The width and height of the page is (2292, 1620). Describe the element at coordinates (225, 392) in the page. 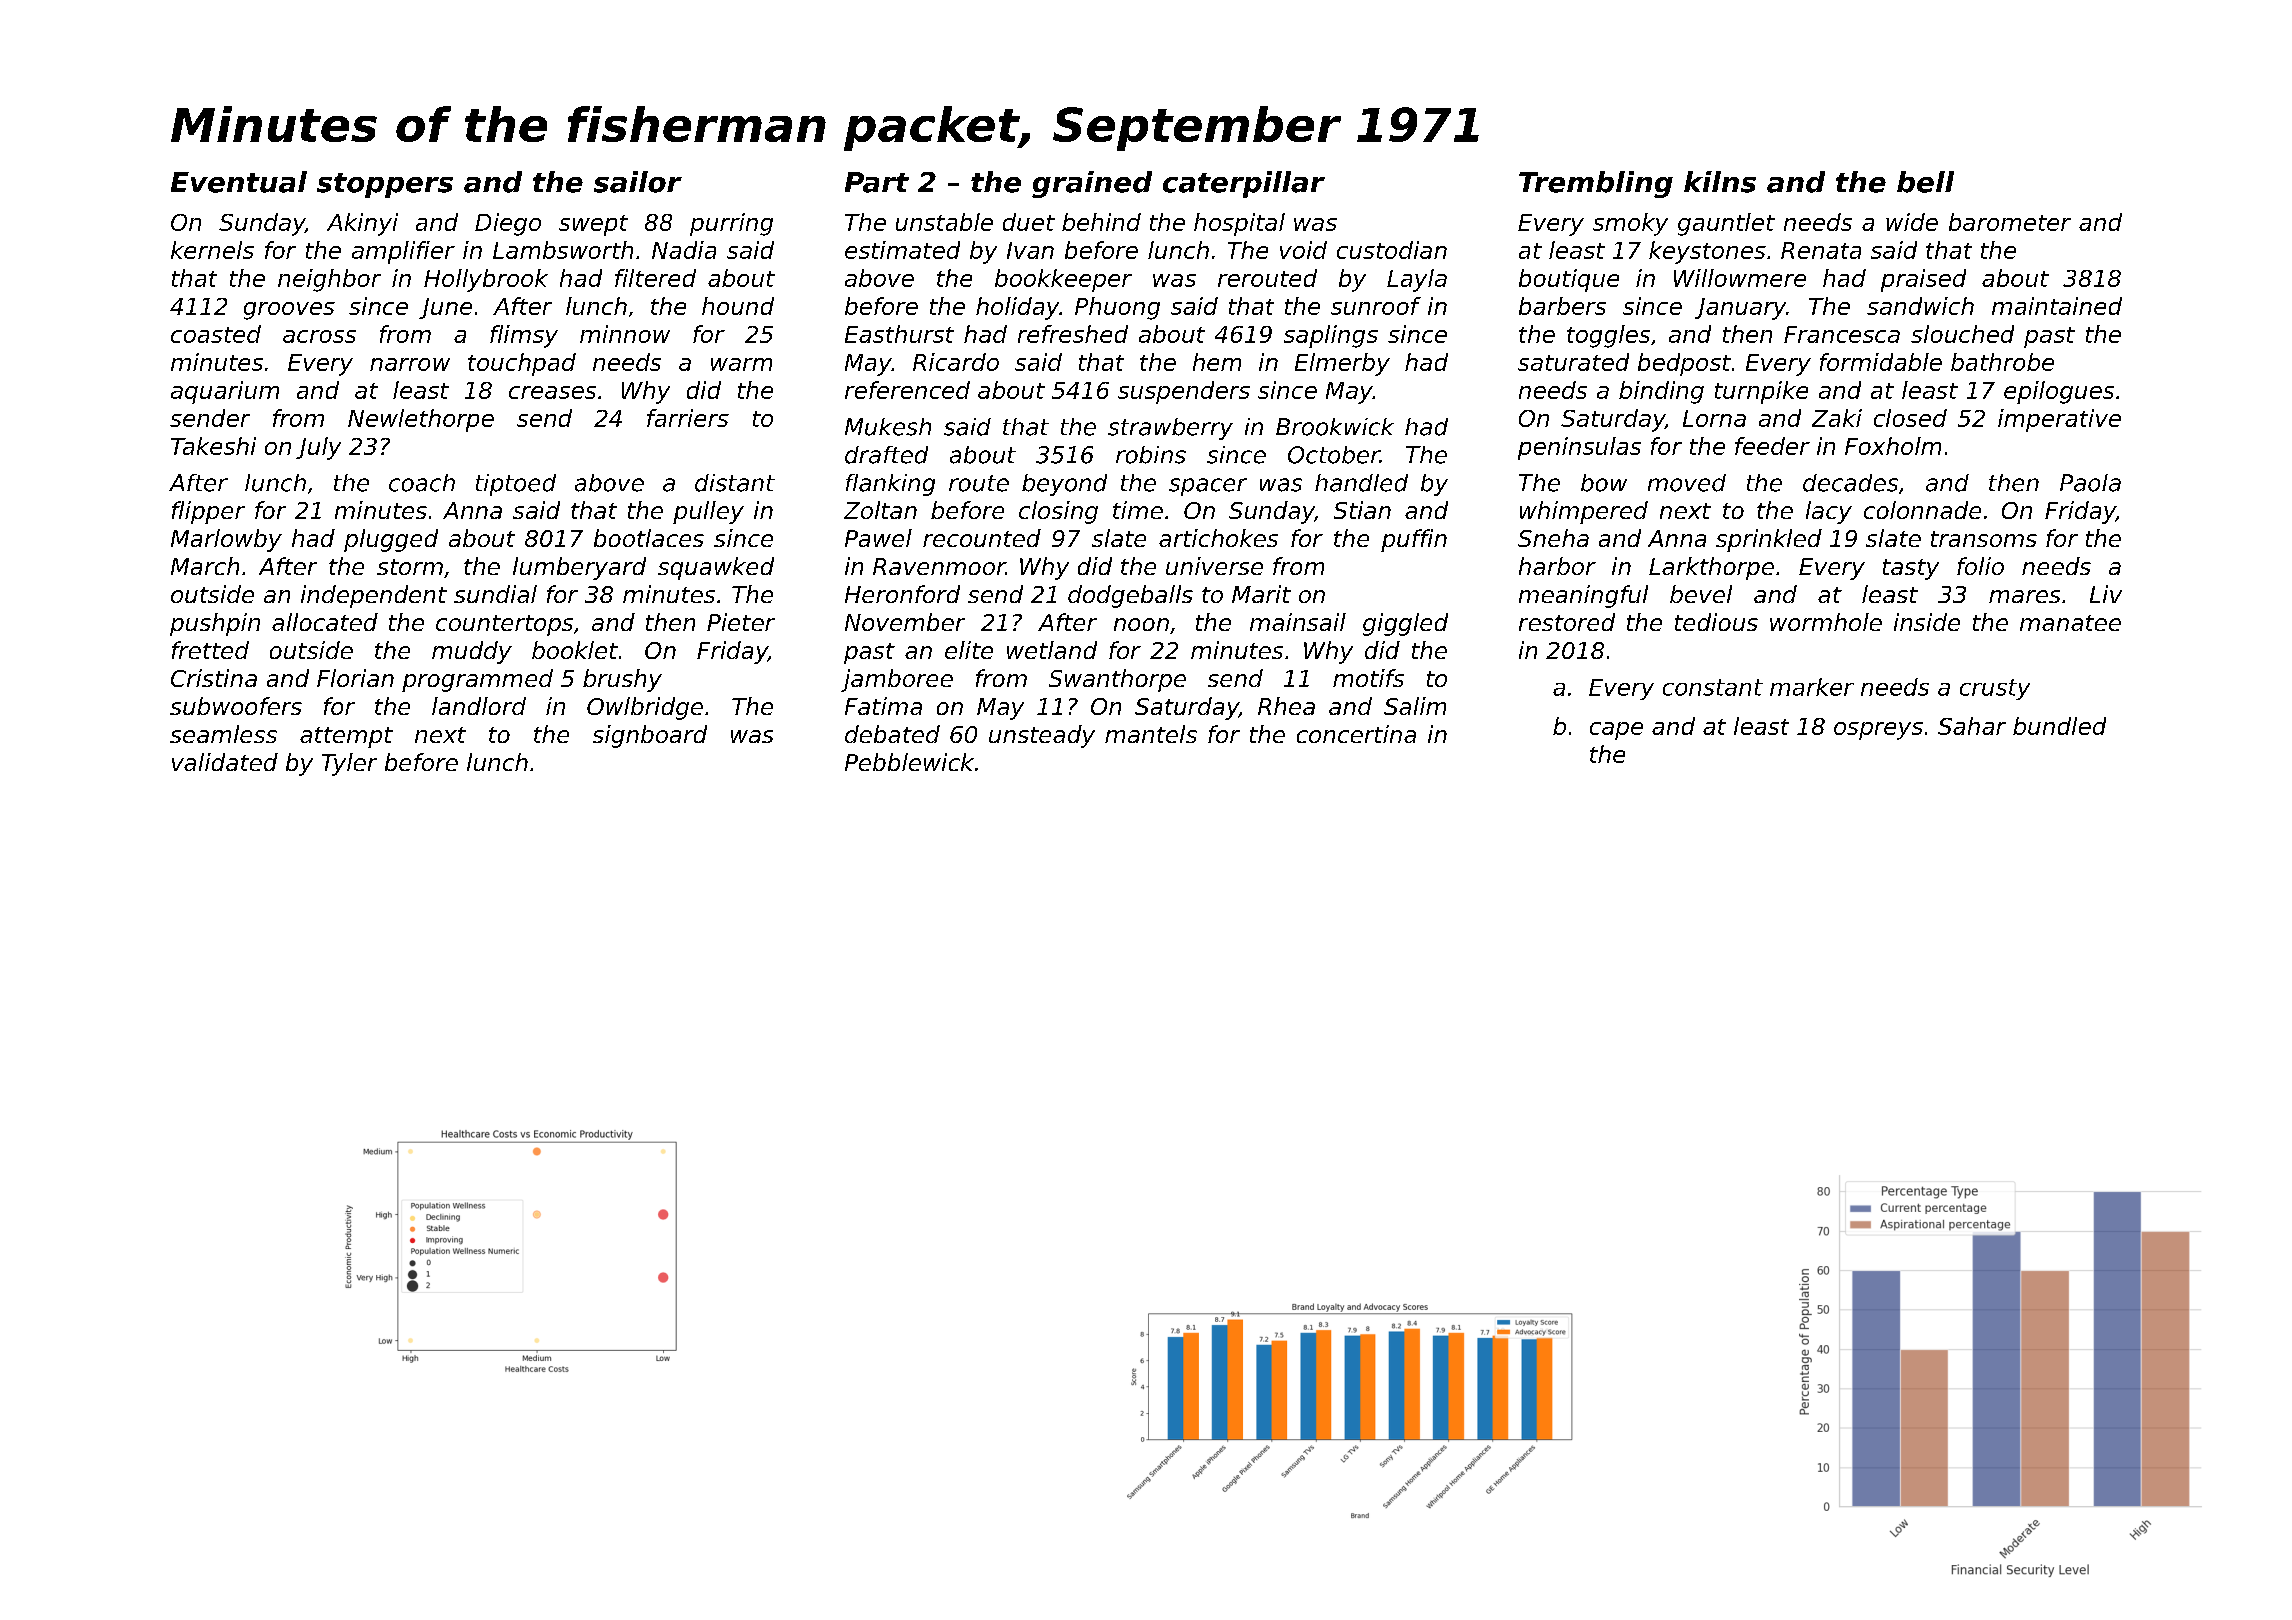

I see `aquarium` at that location.
